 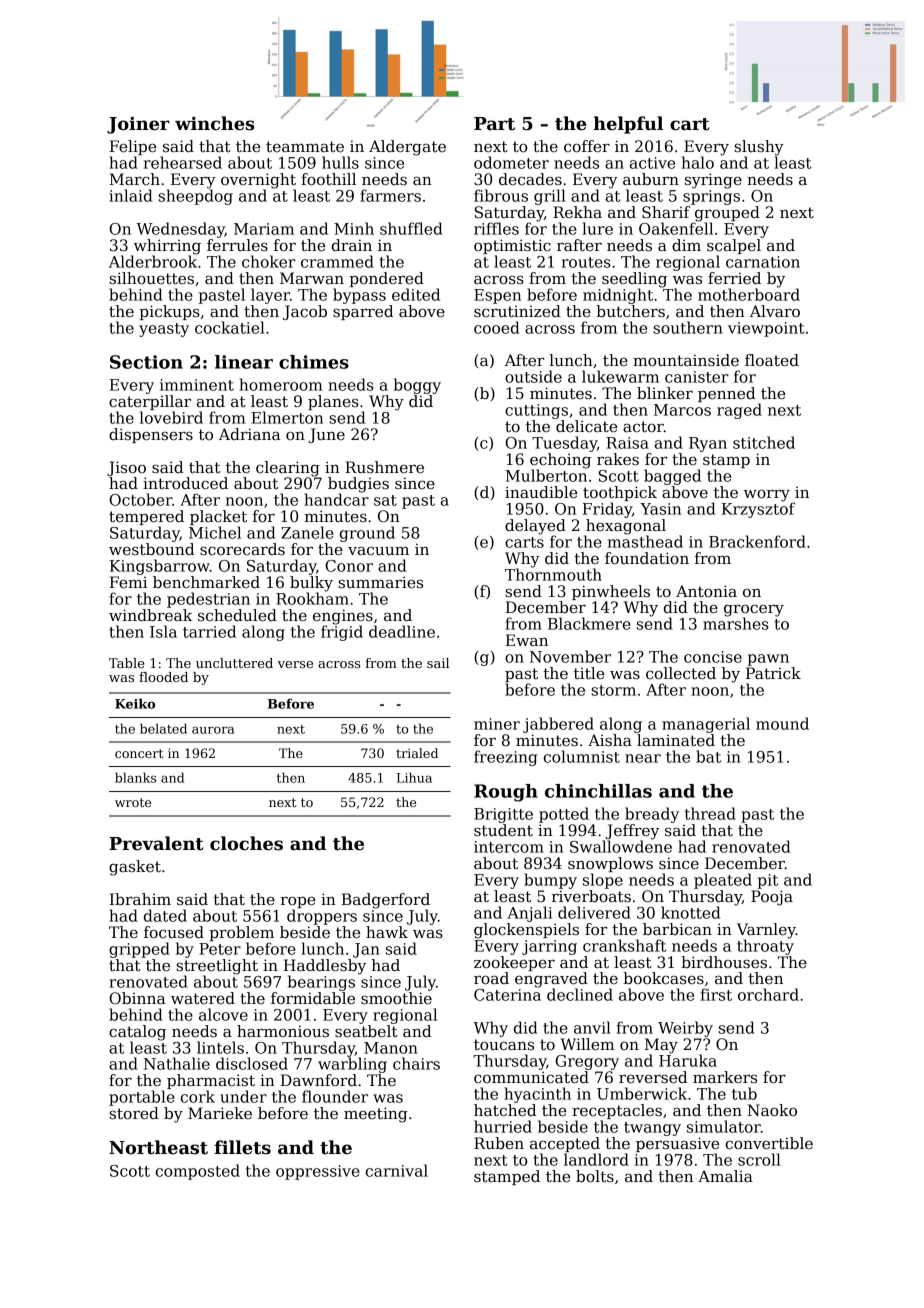 I want to click on hawk, so click(x=387, y=932).
